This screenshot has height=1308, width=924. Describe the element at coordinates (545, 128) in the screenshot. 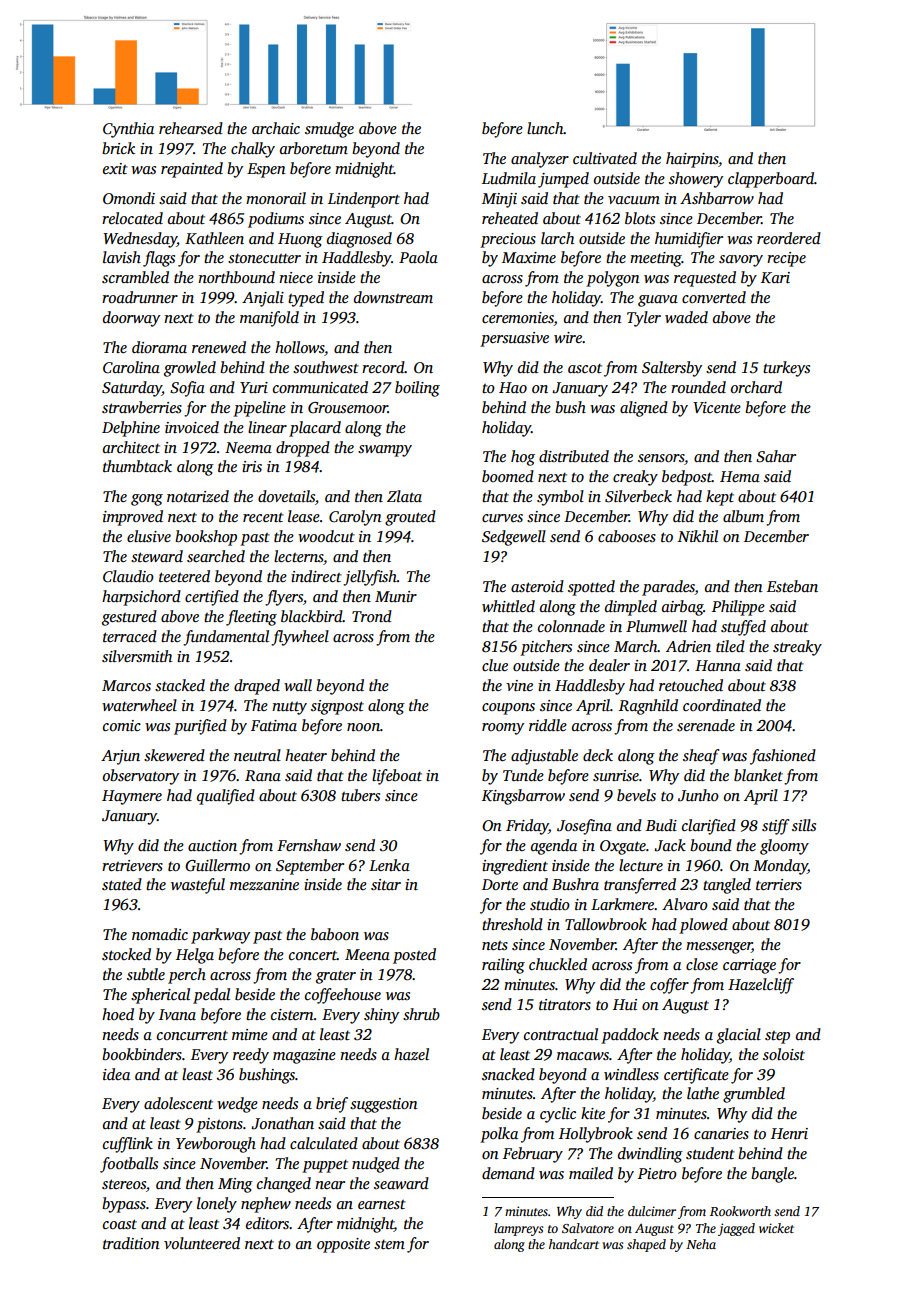

I see `lunch` at that location.
